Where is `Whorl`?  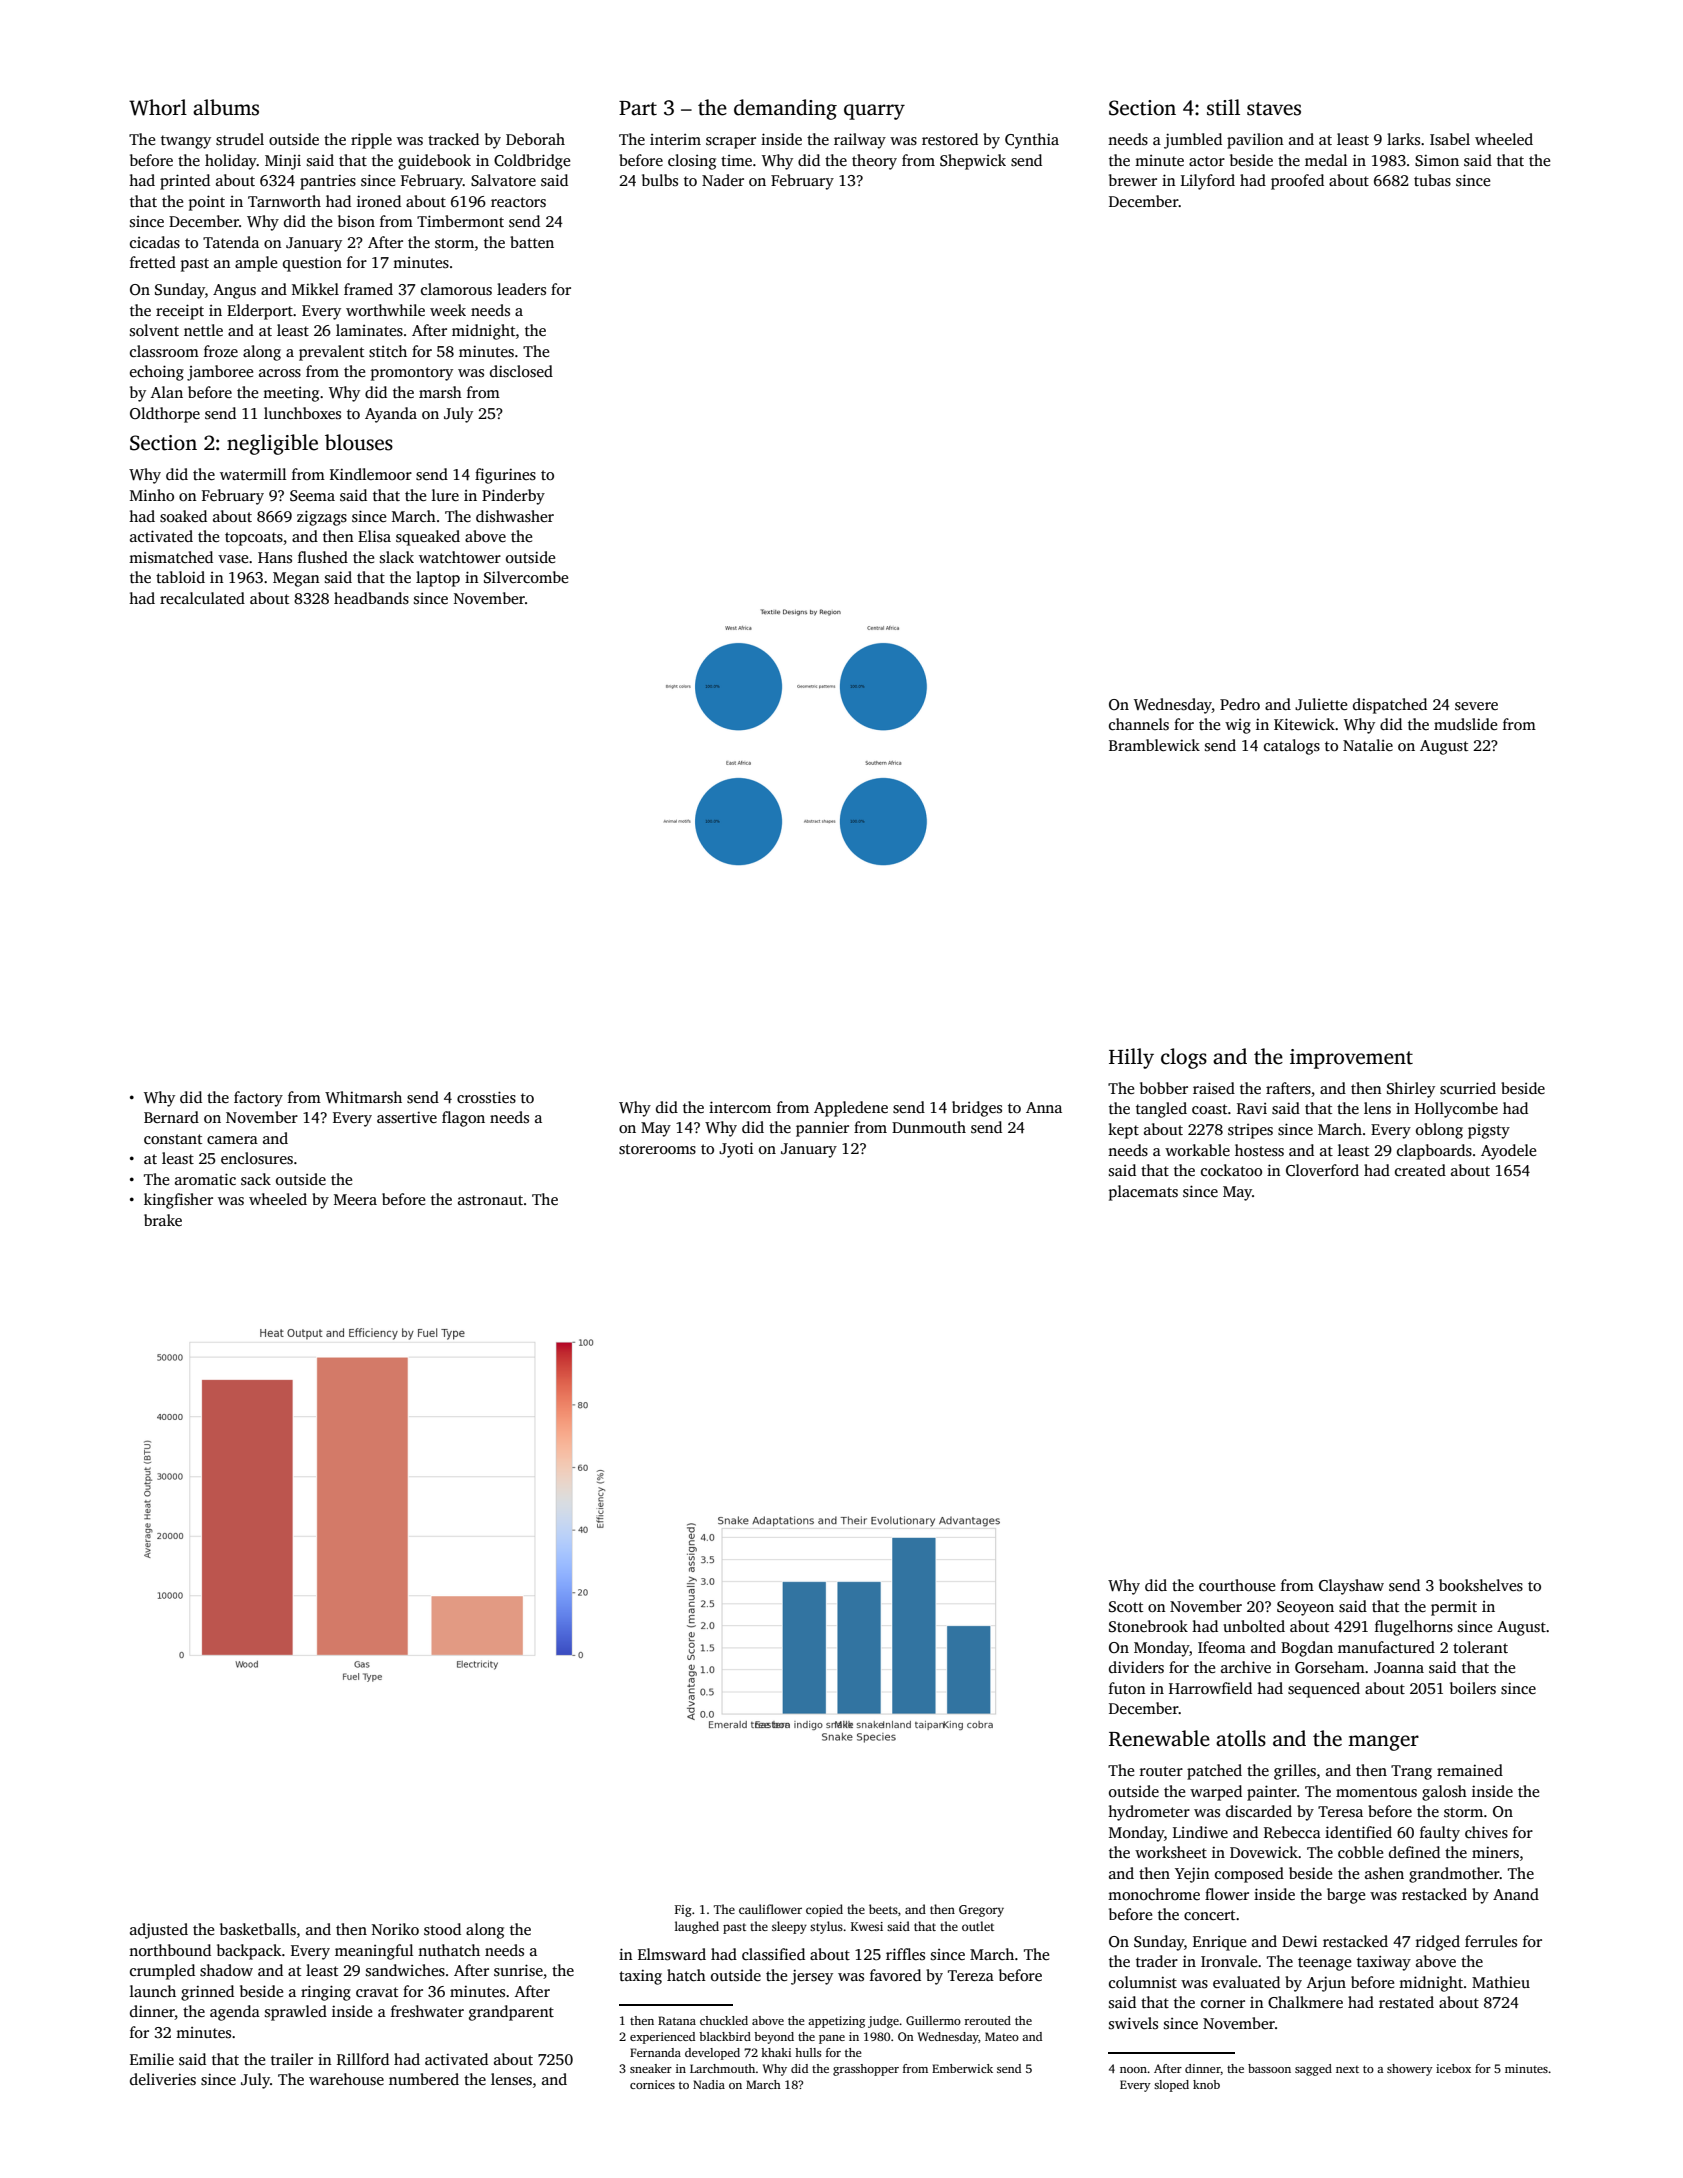
Whorl is located at coordinates (158, 107).
